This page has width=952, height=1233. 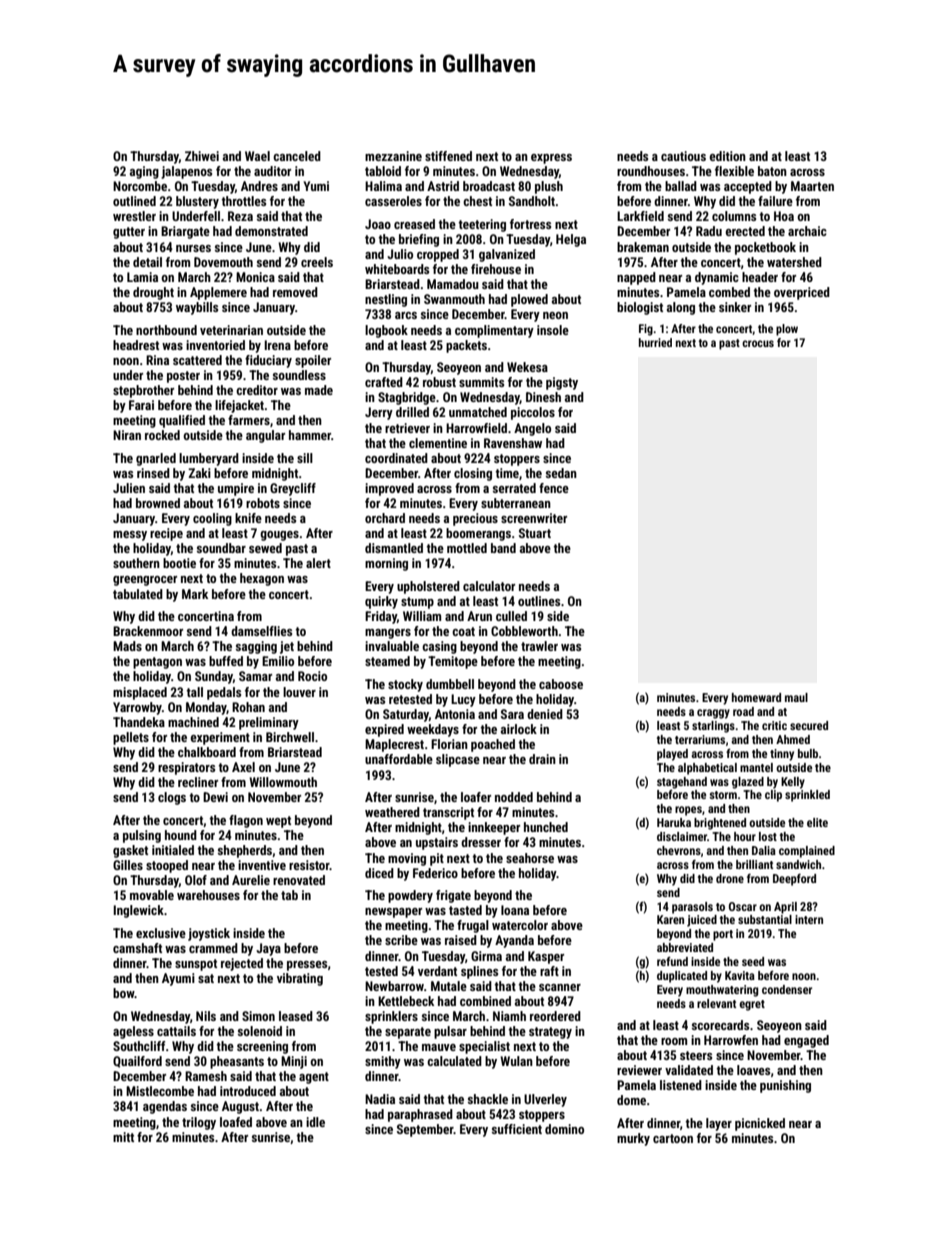 I want to click on Zhiwei, so click(x=202, y=156).
